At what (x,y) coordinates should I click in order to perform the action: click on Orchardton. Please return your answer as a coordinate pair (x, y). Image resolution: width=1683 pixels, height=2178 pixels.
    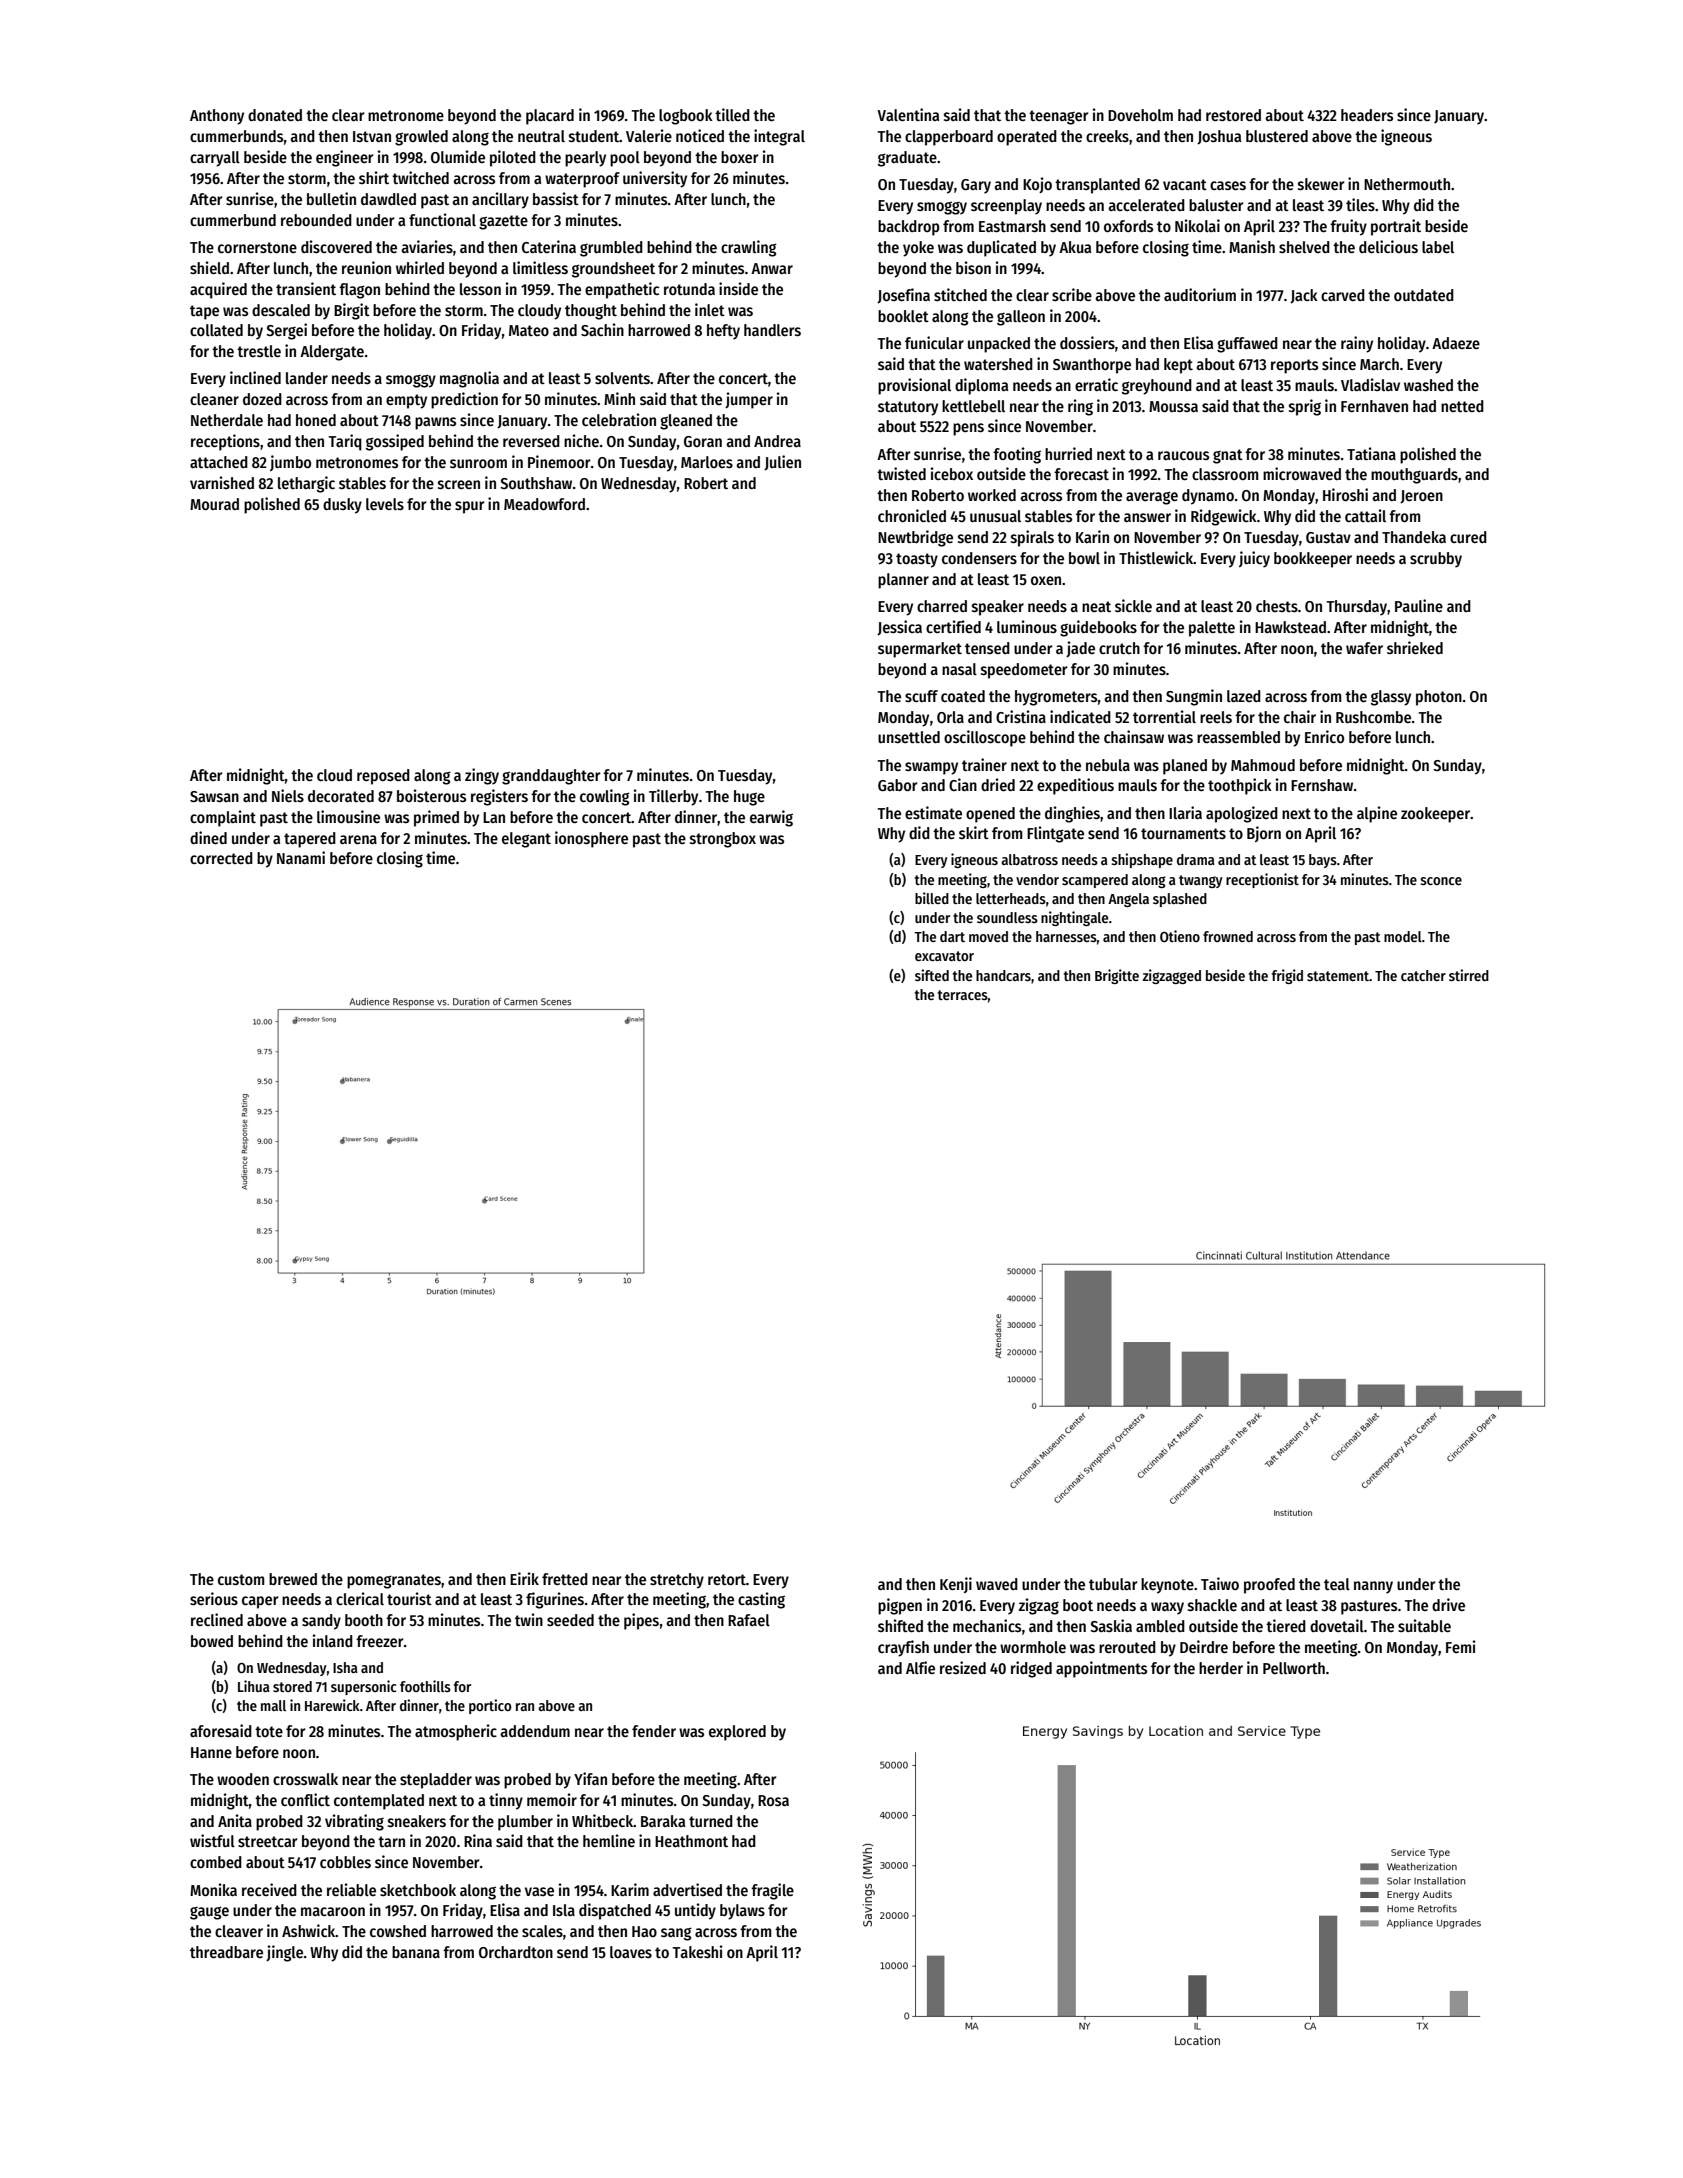
    Looking at the image, I should click on (516, 1952).
